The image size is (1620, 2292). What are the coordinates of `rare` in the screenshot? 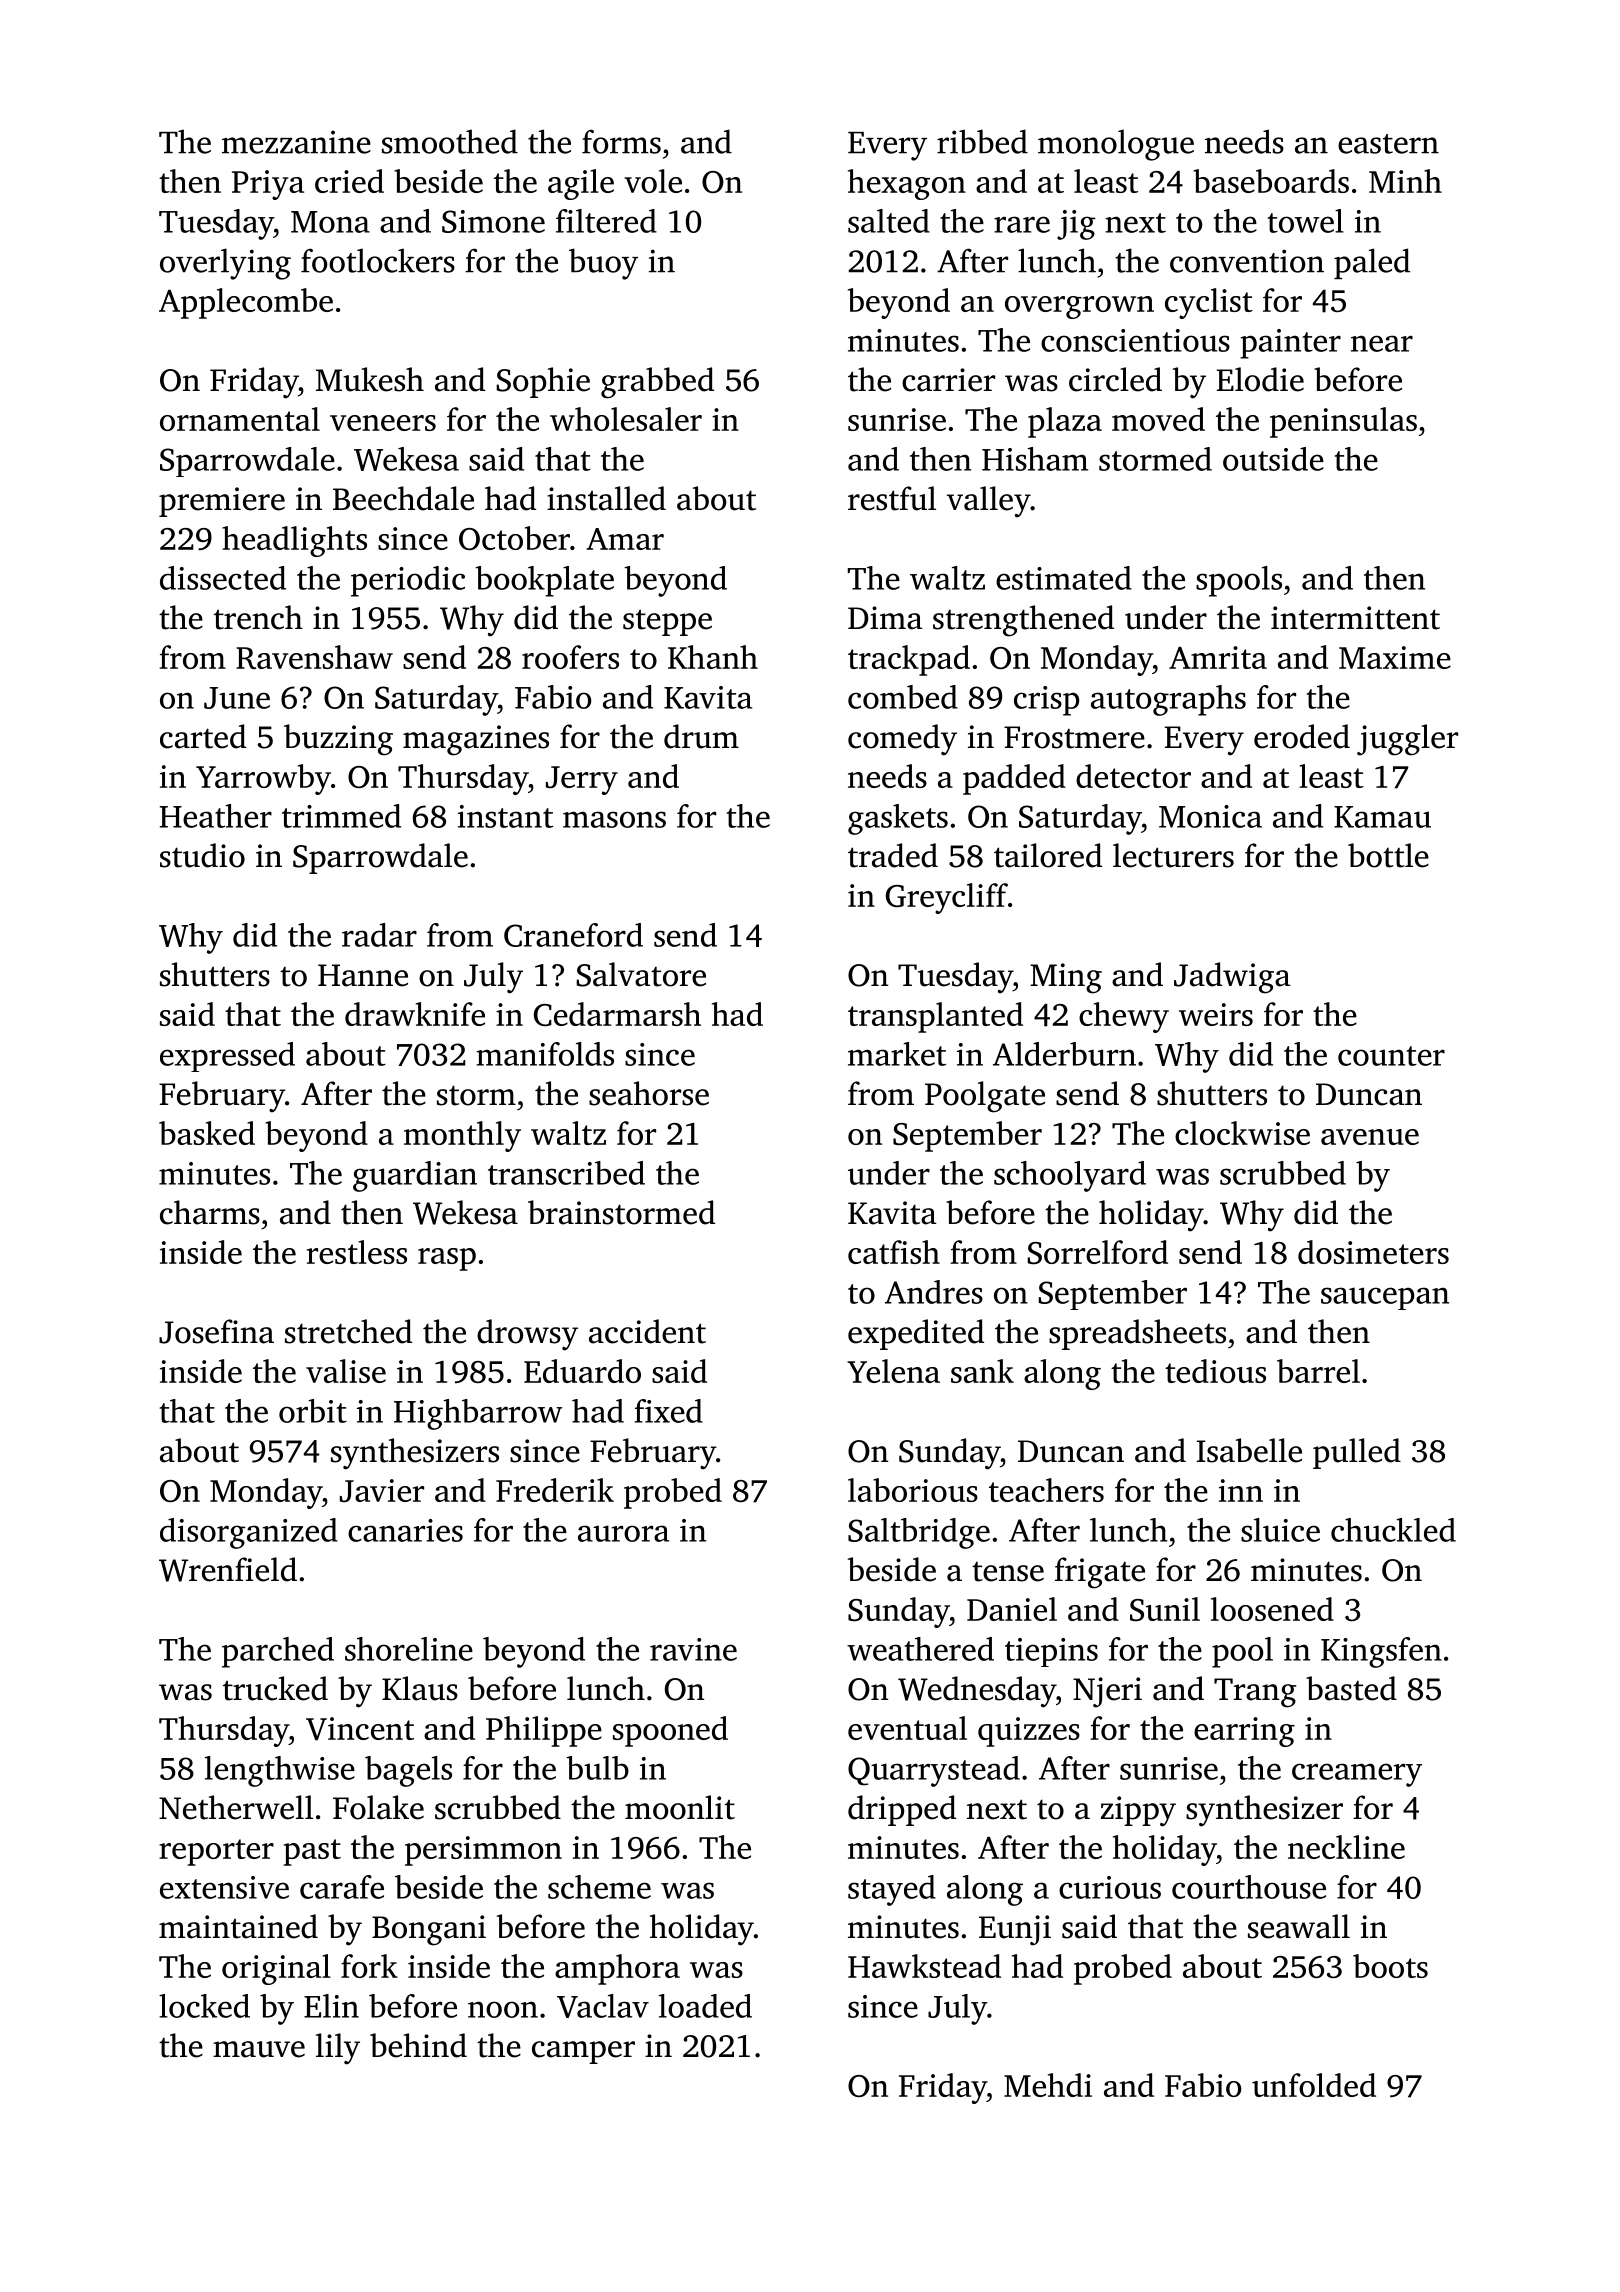 It's located at (1022, 224).
